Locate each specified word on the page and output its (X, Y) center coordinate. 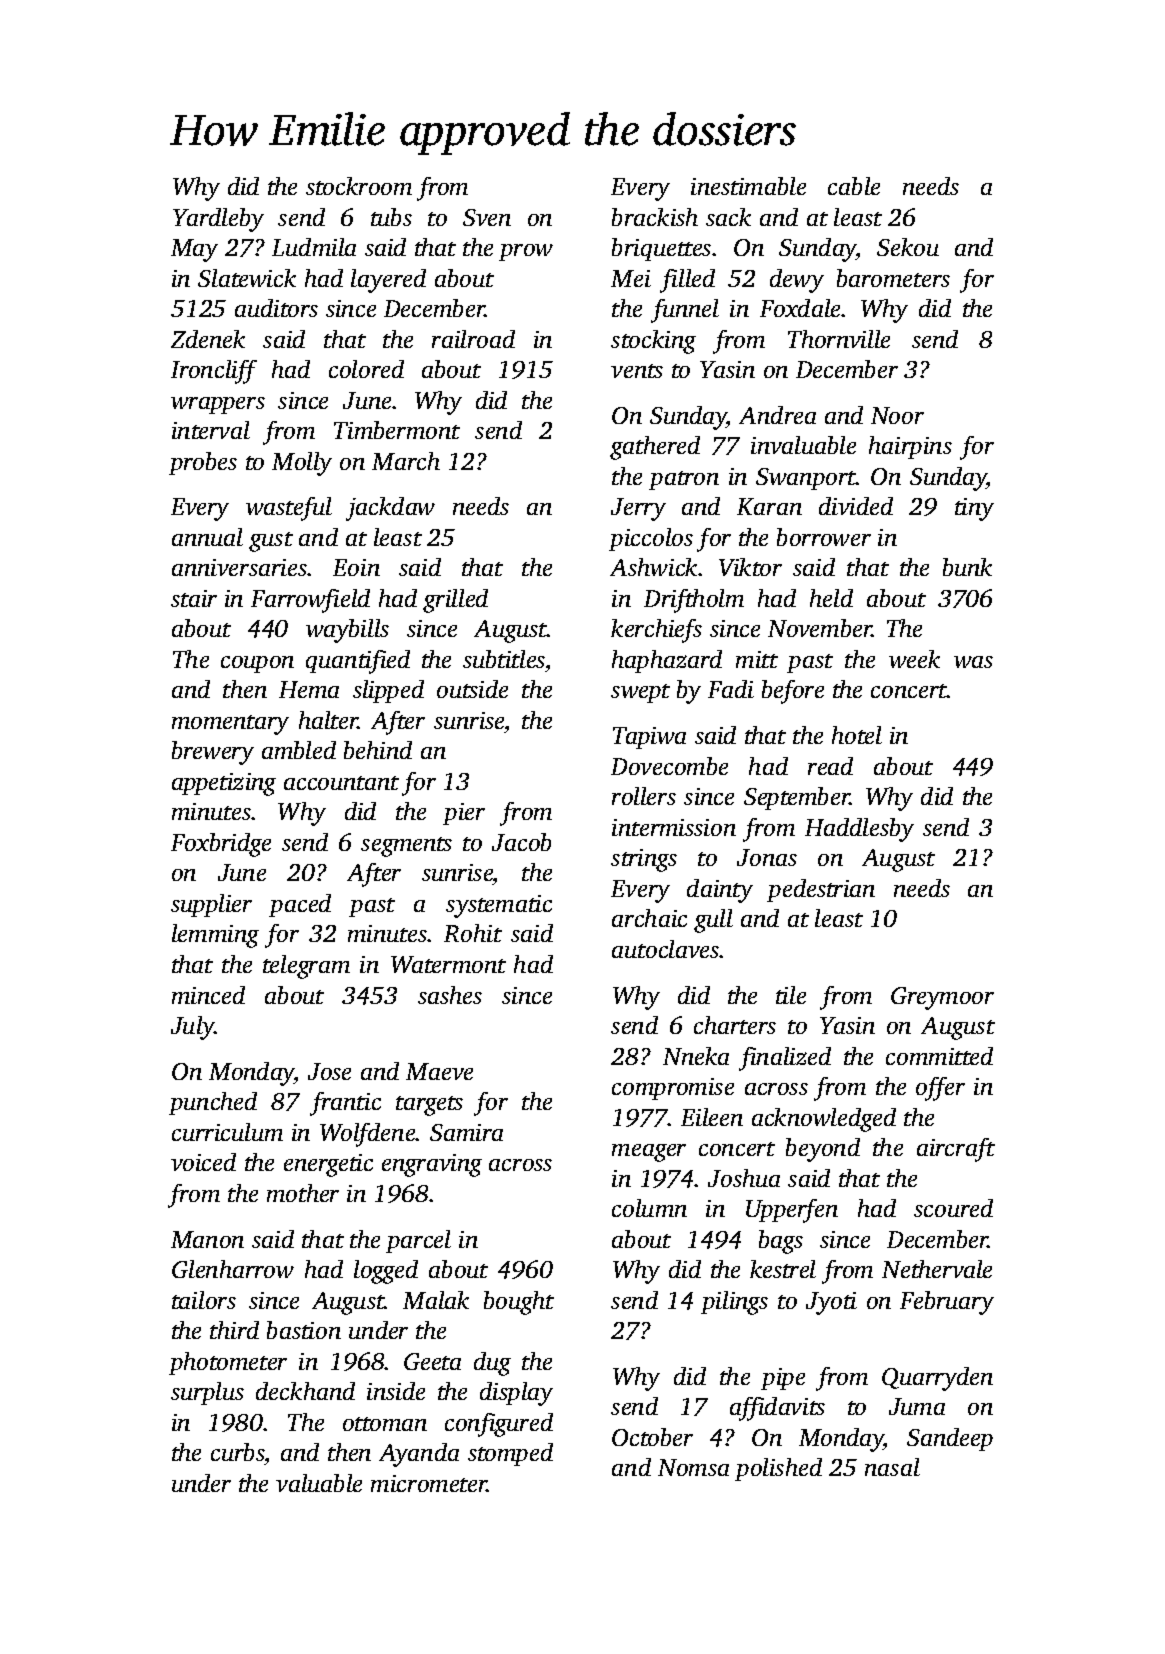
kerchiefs (656, 631)
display (516, 1394)
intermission (674, 827)
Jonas (767, 857)
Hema (309, 689)
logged (386, 1272)
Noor (897, 415)
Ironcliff (214, 372)
